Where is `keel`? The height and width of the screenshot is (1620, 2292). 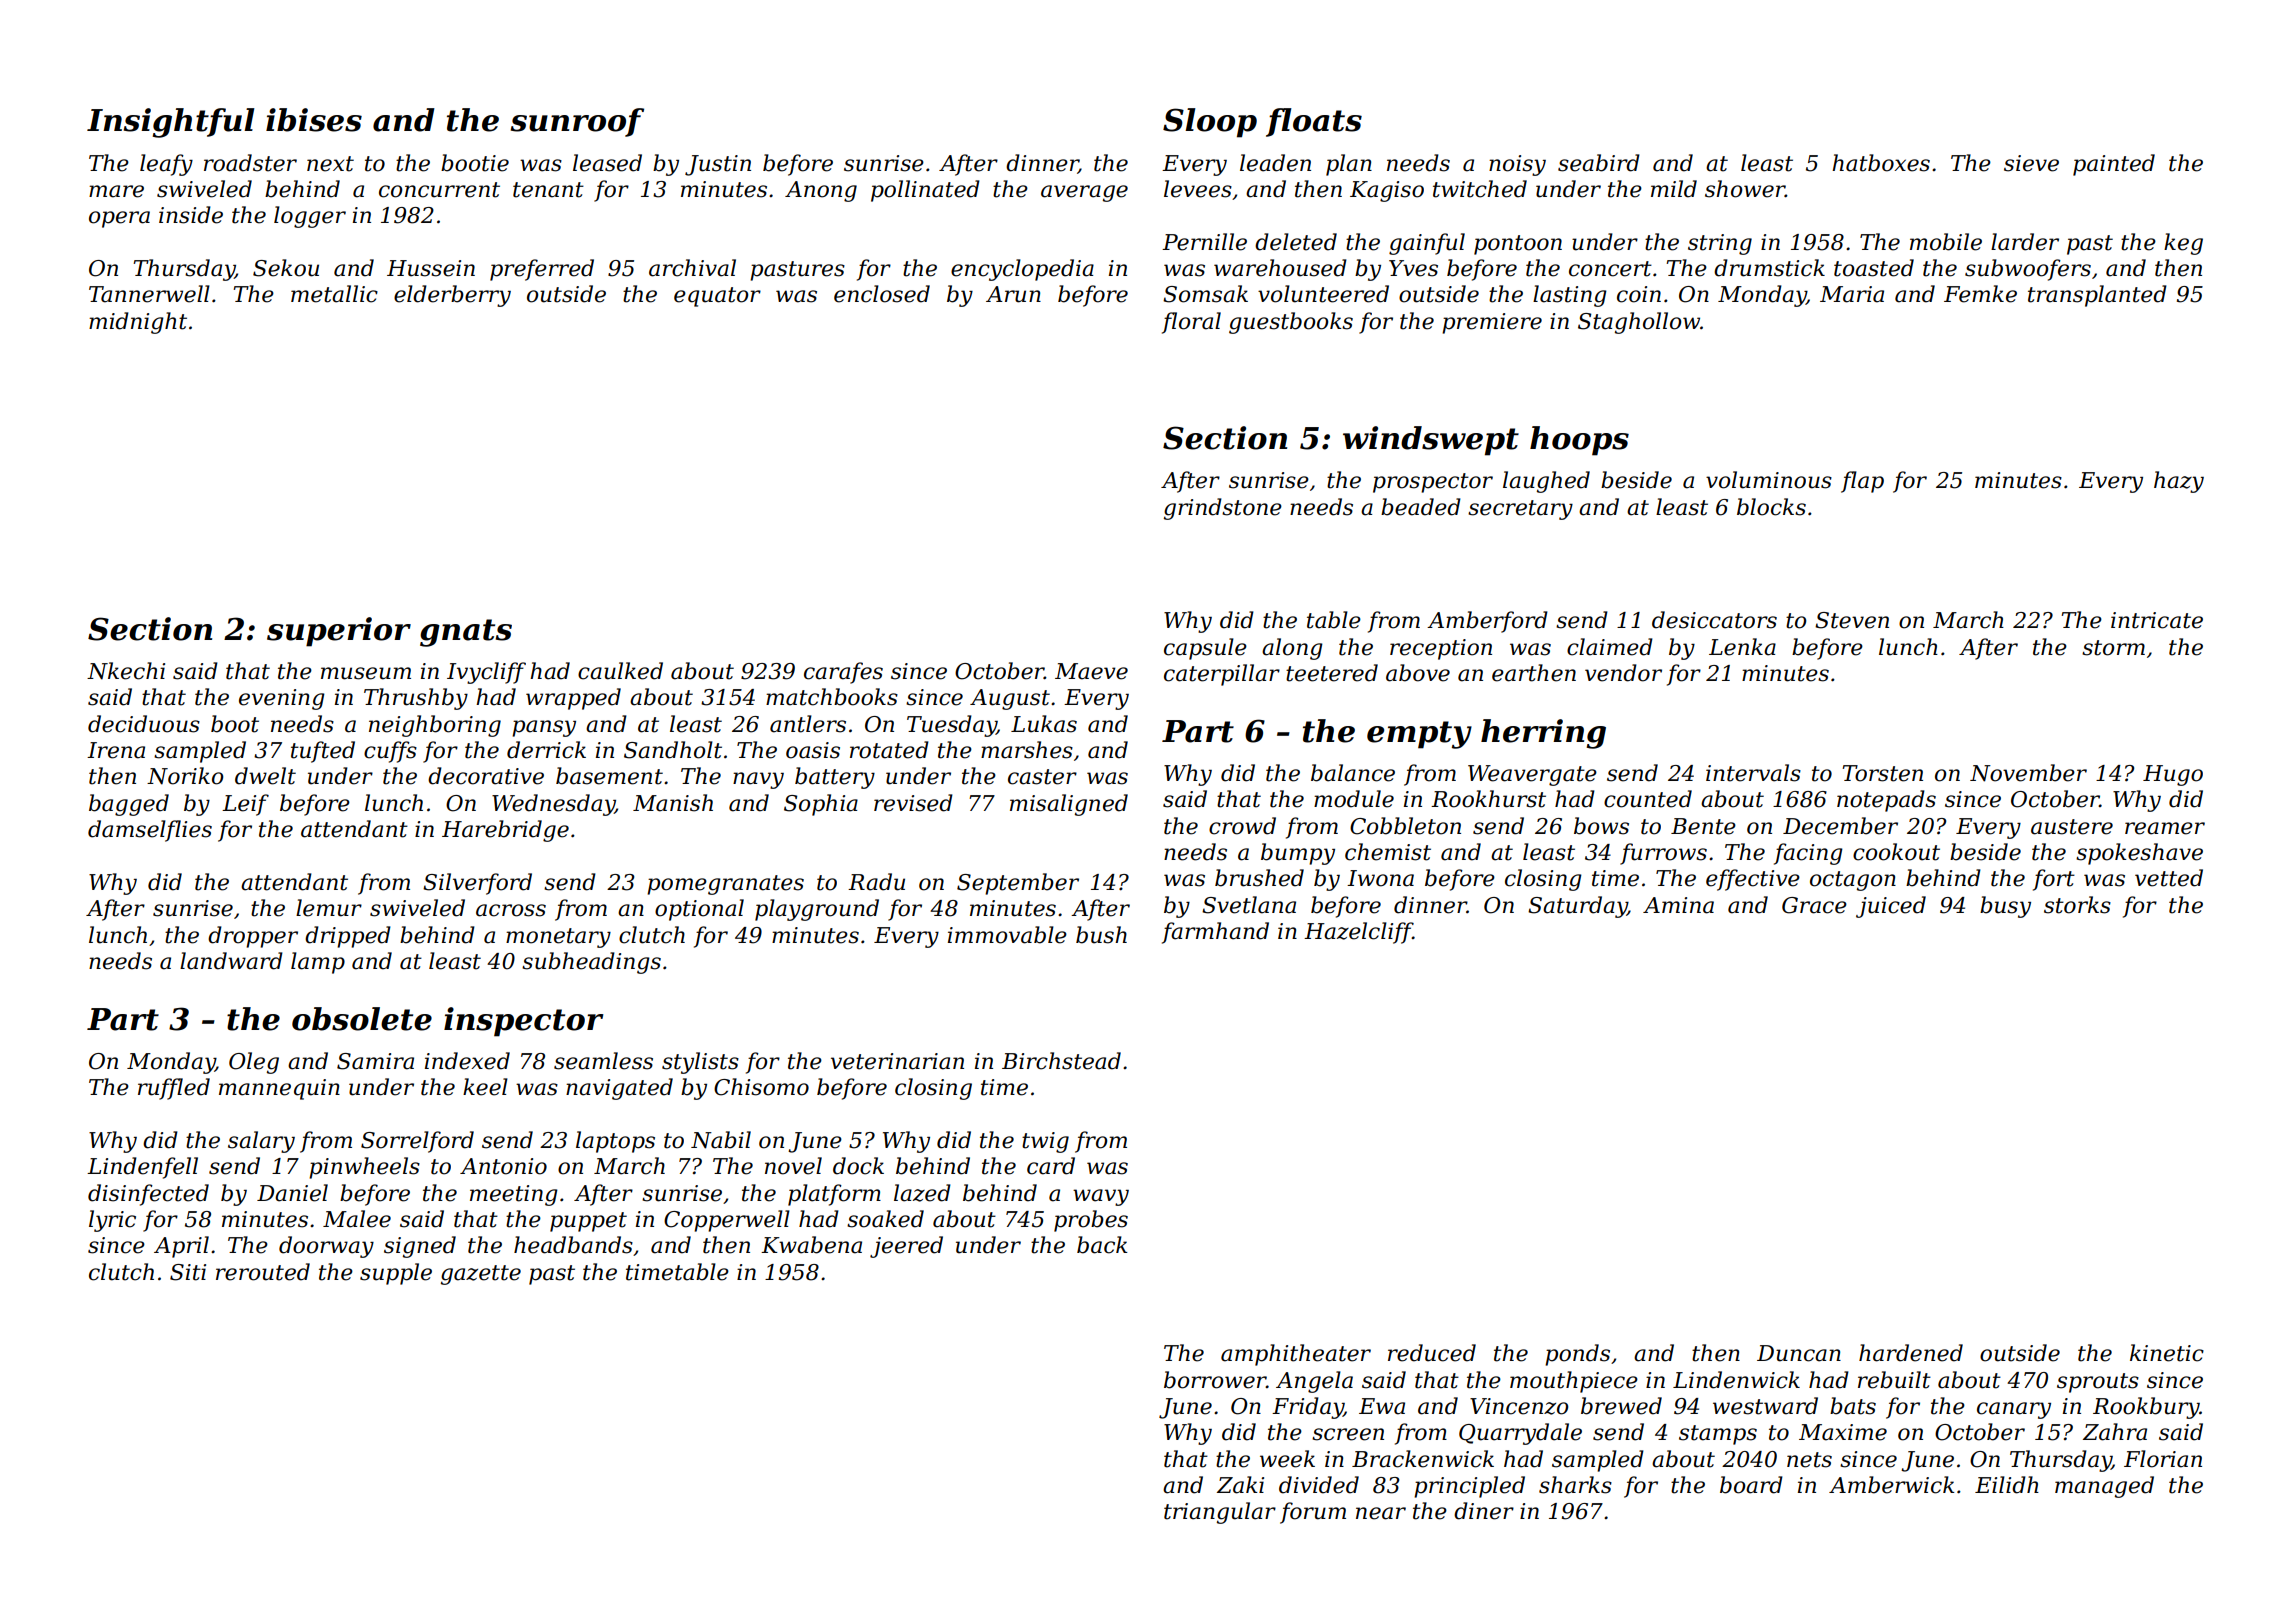
keel is located at coordinates (485, 1087).
